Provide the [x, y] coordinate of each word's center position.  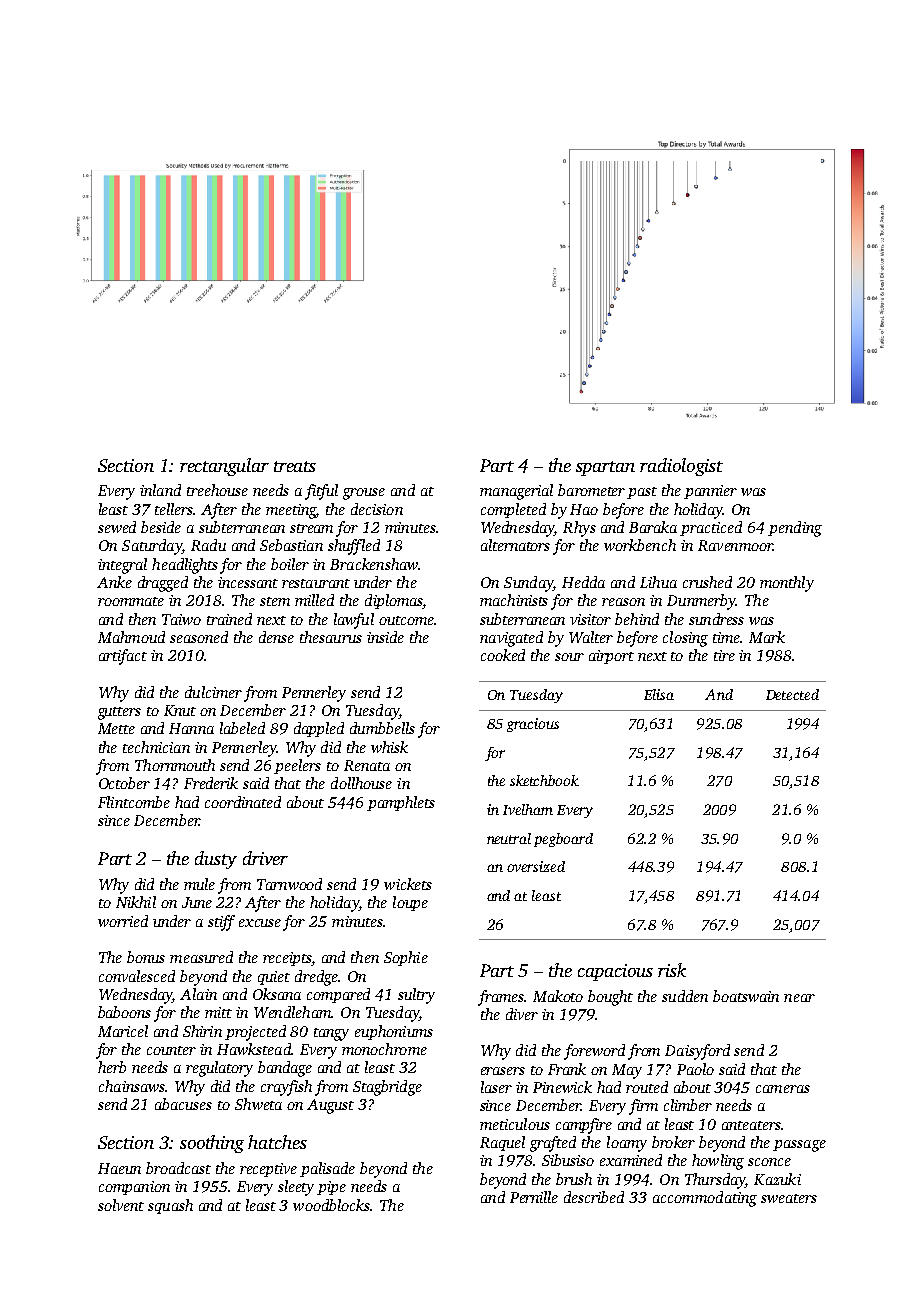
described [594, 1197]
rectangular [224, 467]
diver [522, 1014]
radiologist [681, 467]
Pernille [534, 1197]
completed [513, 510]
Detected [792, 694]
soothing [212, 1144]
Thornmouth [175, 765]
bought [610, 998]
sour [569, 657]
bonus [146, 957]
